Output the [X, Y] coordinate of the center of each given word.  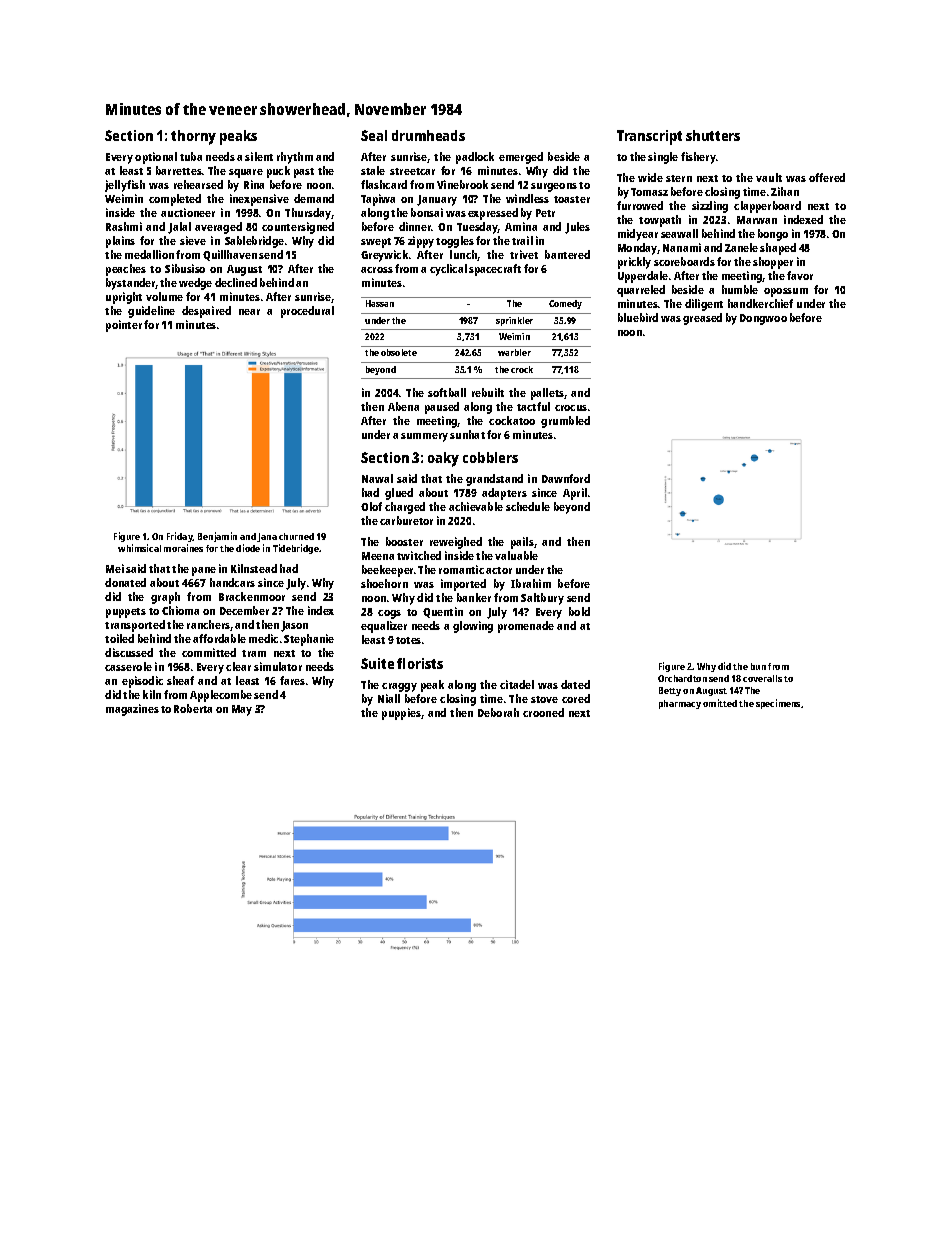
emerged [521, 158]
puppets [126, 613]
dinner [415, 226]
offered [827, 177]
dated [575, 684]
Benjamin [217, 537]
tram [254, 653]
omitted [720, 703]
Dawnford [566, 478]
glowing [473, 627]
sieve [193, 240]
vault [769, 177]
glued [399, 494]
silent [259, 156]
